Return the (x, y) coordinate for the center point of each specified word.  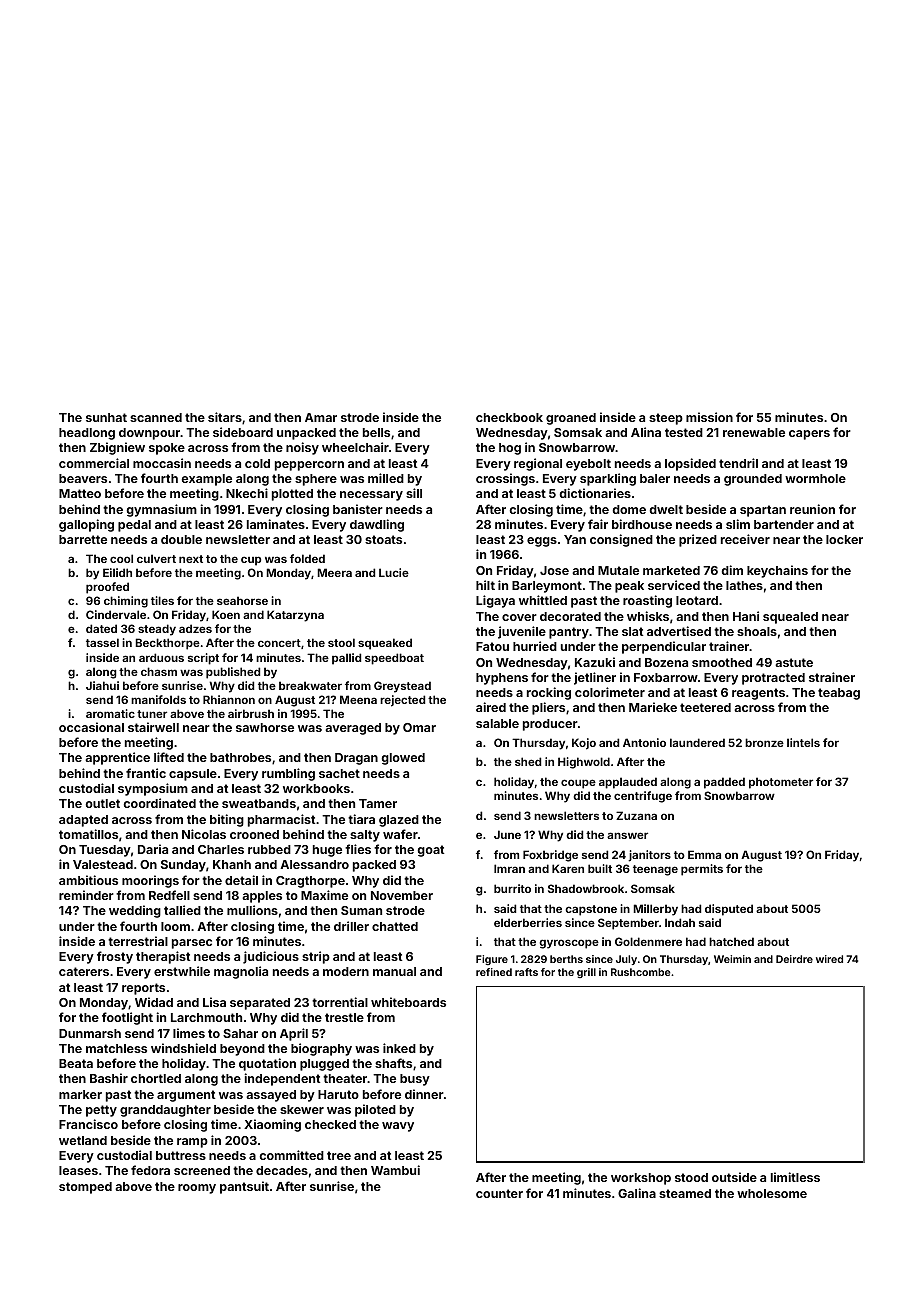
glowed (403, 759)
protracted (773, 679)
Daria (153, 849)
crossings (505, 479)
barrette (83, 539)
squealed (790, 618)
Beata (76, 1063)
